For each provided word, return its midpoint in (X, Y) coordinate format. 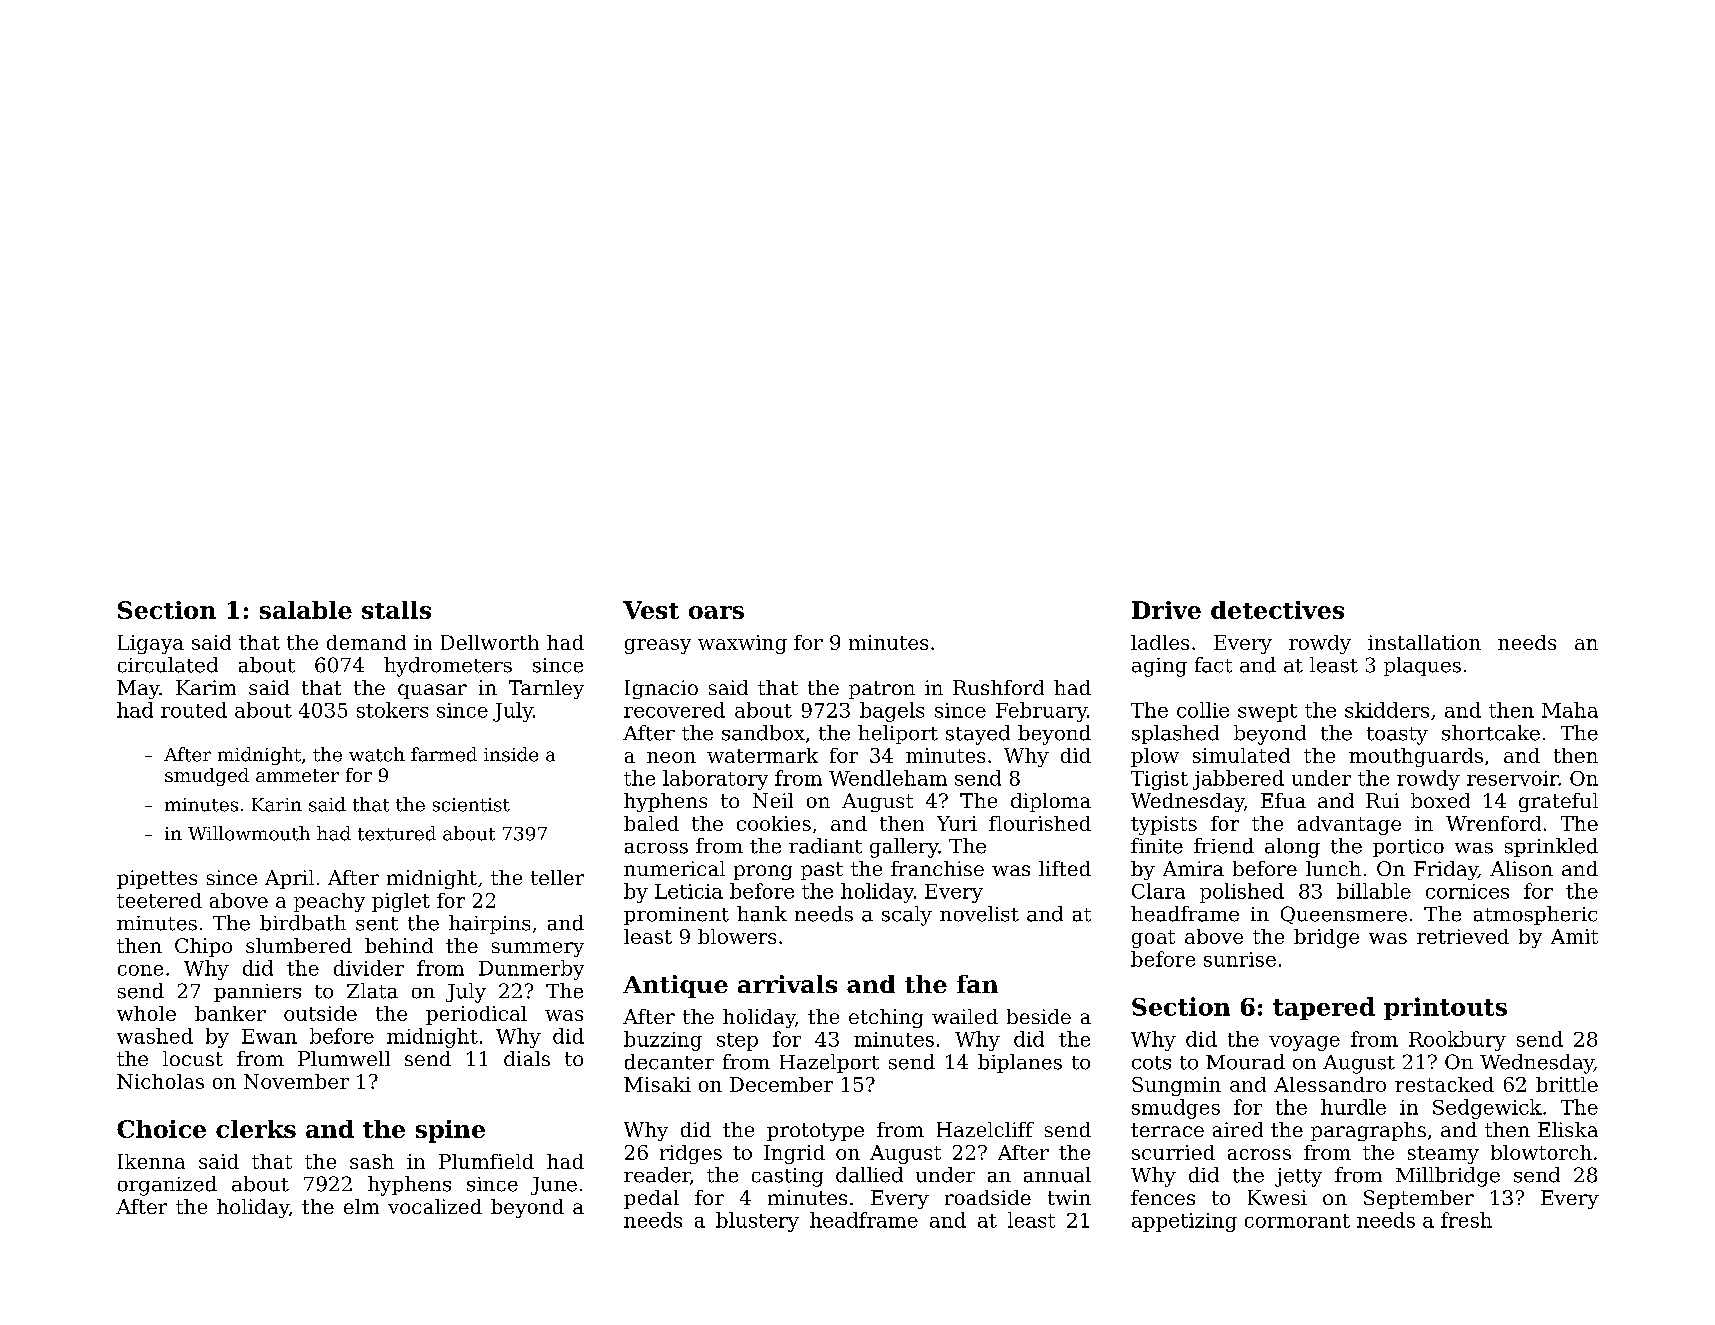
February (1041, 712)
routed (194, 710)
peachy (329, 902)
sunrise (1240, 959)
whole (146, 1013)
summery (538, 949)
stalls (396, 610)
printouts (1445, 1008)
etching (886, 1018)
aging (1159, 667)
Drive (1166, 610)
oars (716, 612)
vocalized (435, 1206)
